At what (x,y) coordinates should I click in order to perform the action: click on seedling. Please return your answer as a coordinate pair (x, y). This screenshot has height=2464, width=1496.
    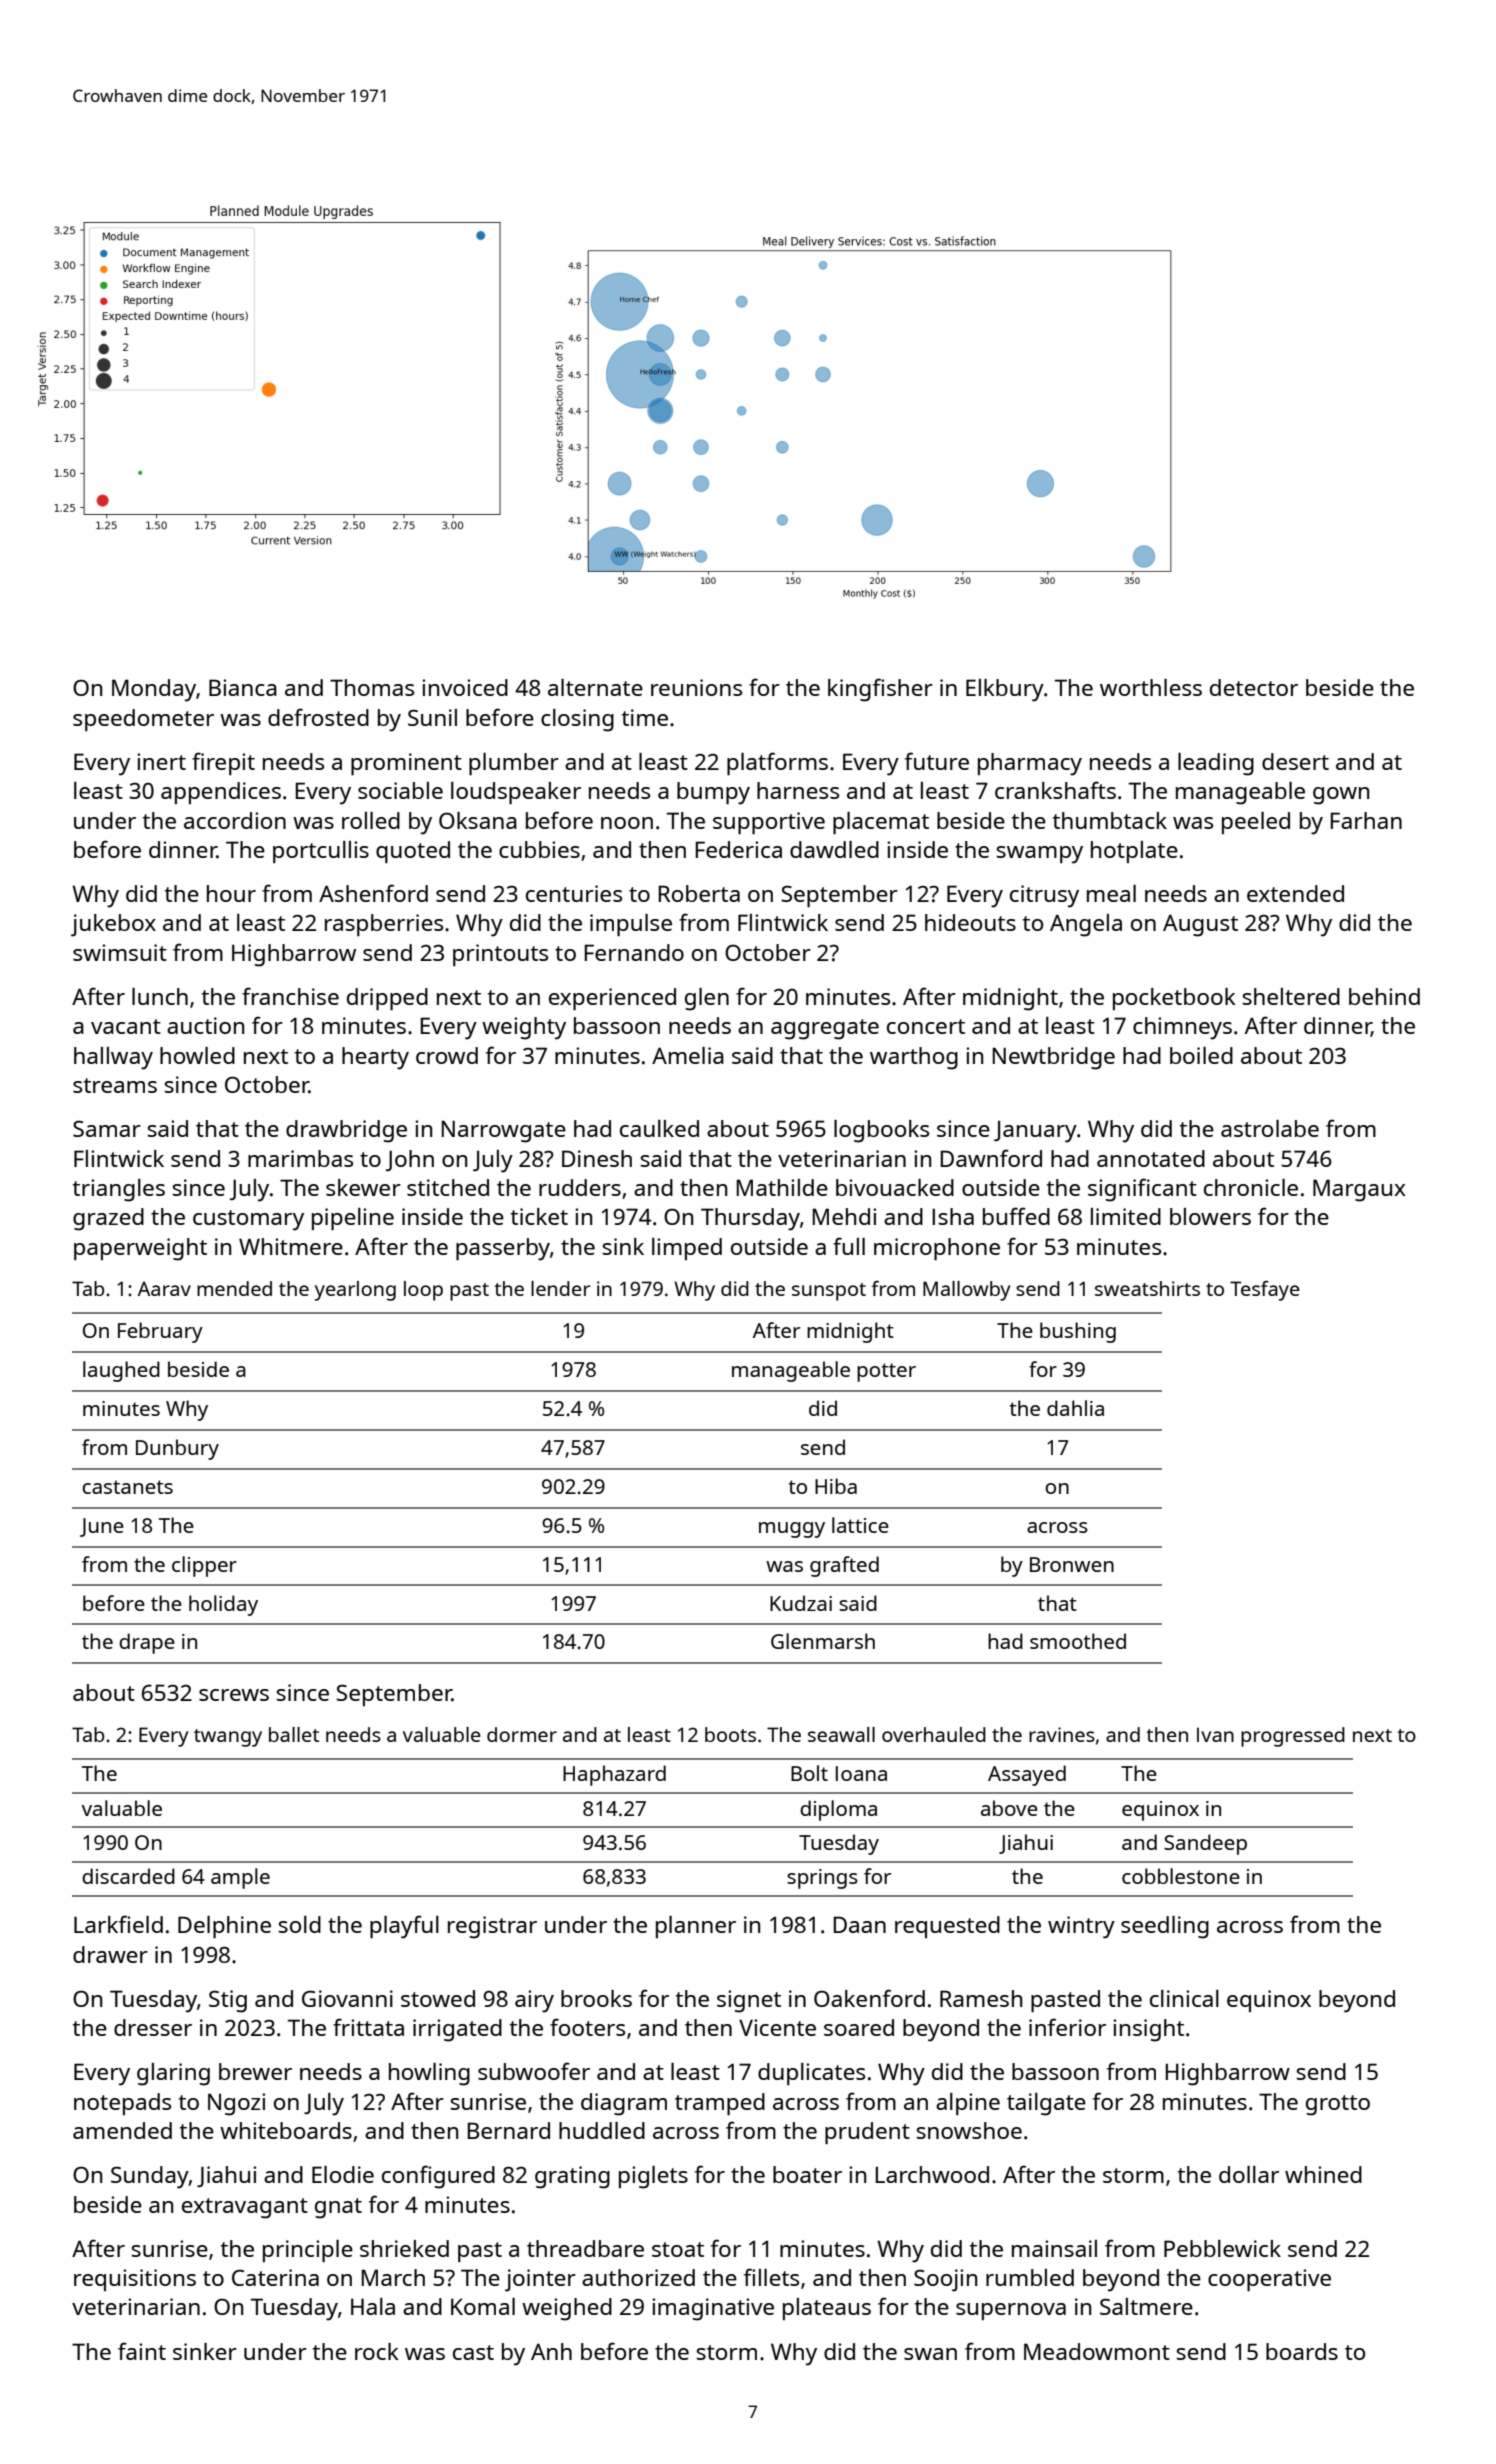
    Looking at the image, I should click on (1165, 1927).
